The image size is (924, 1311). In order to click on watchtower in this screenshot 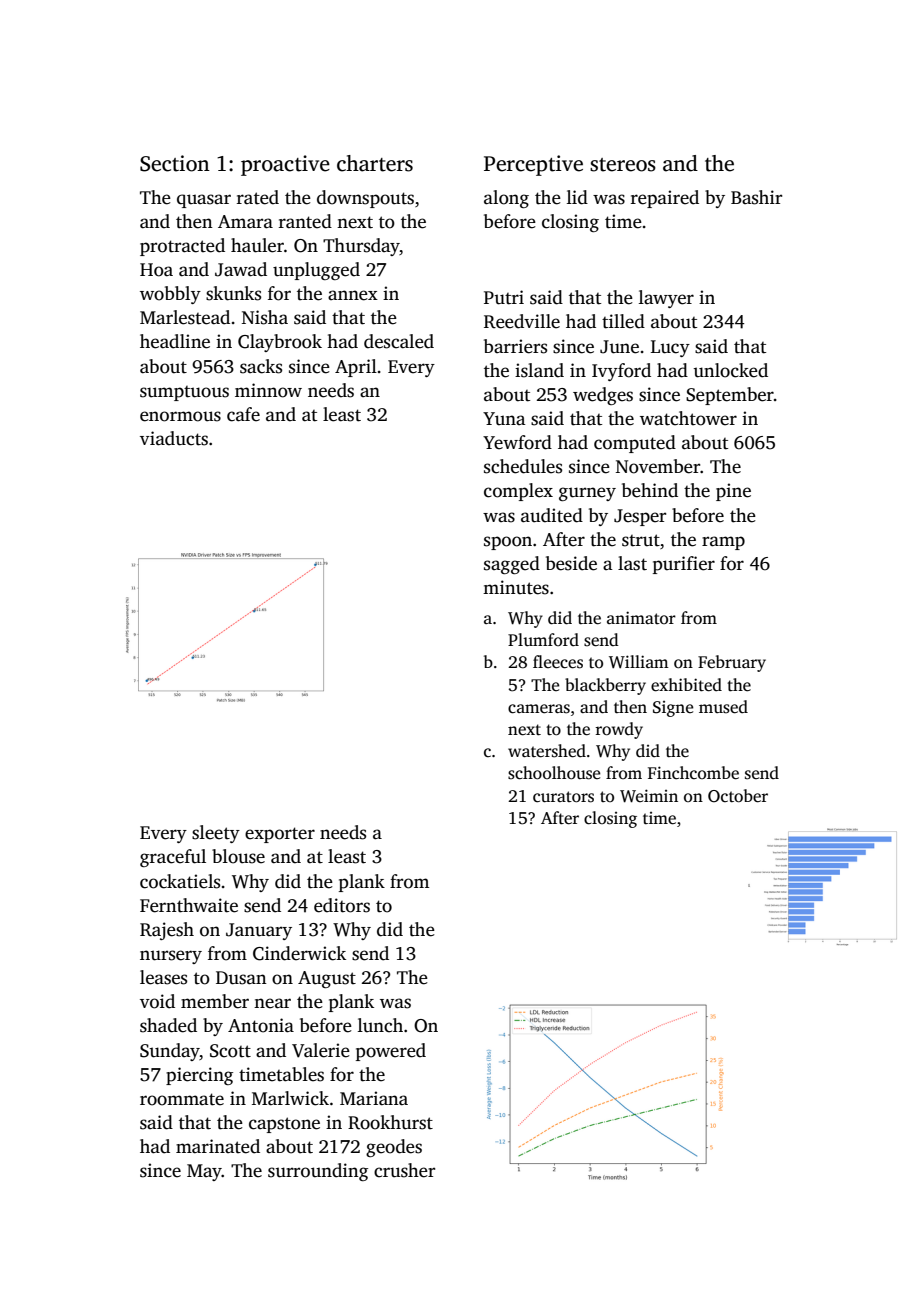, I will do `click(688, 418)`.
